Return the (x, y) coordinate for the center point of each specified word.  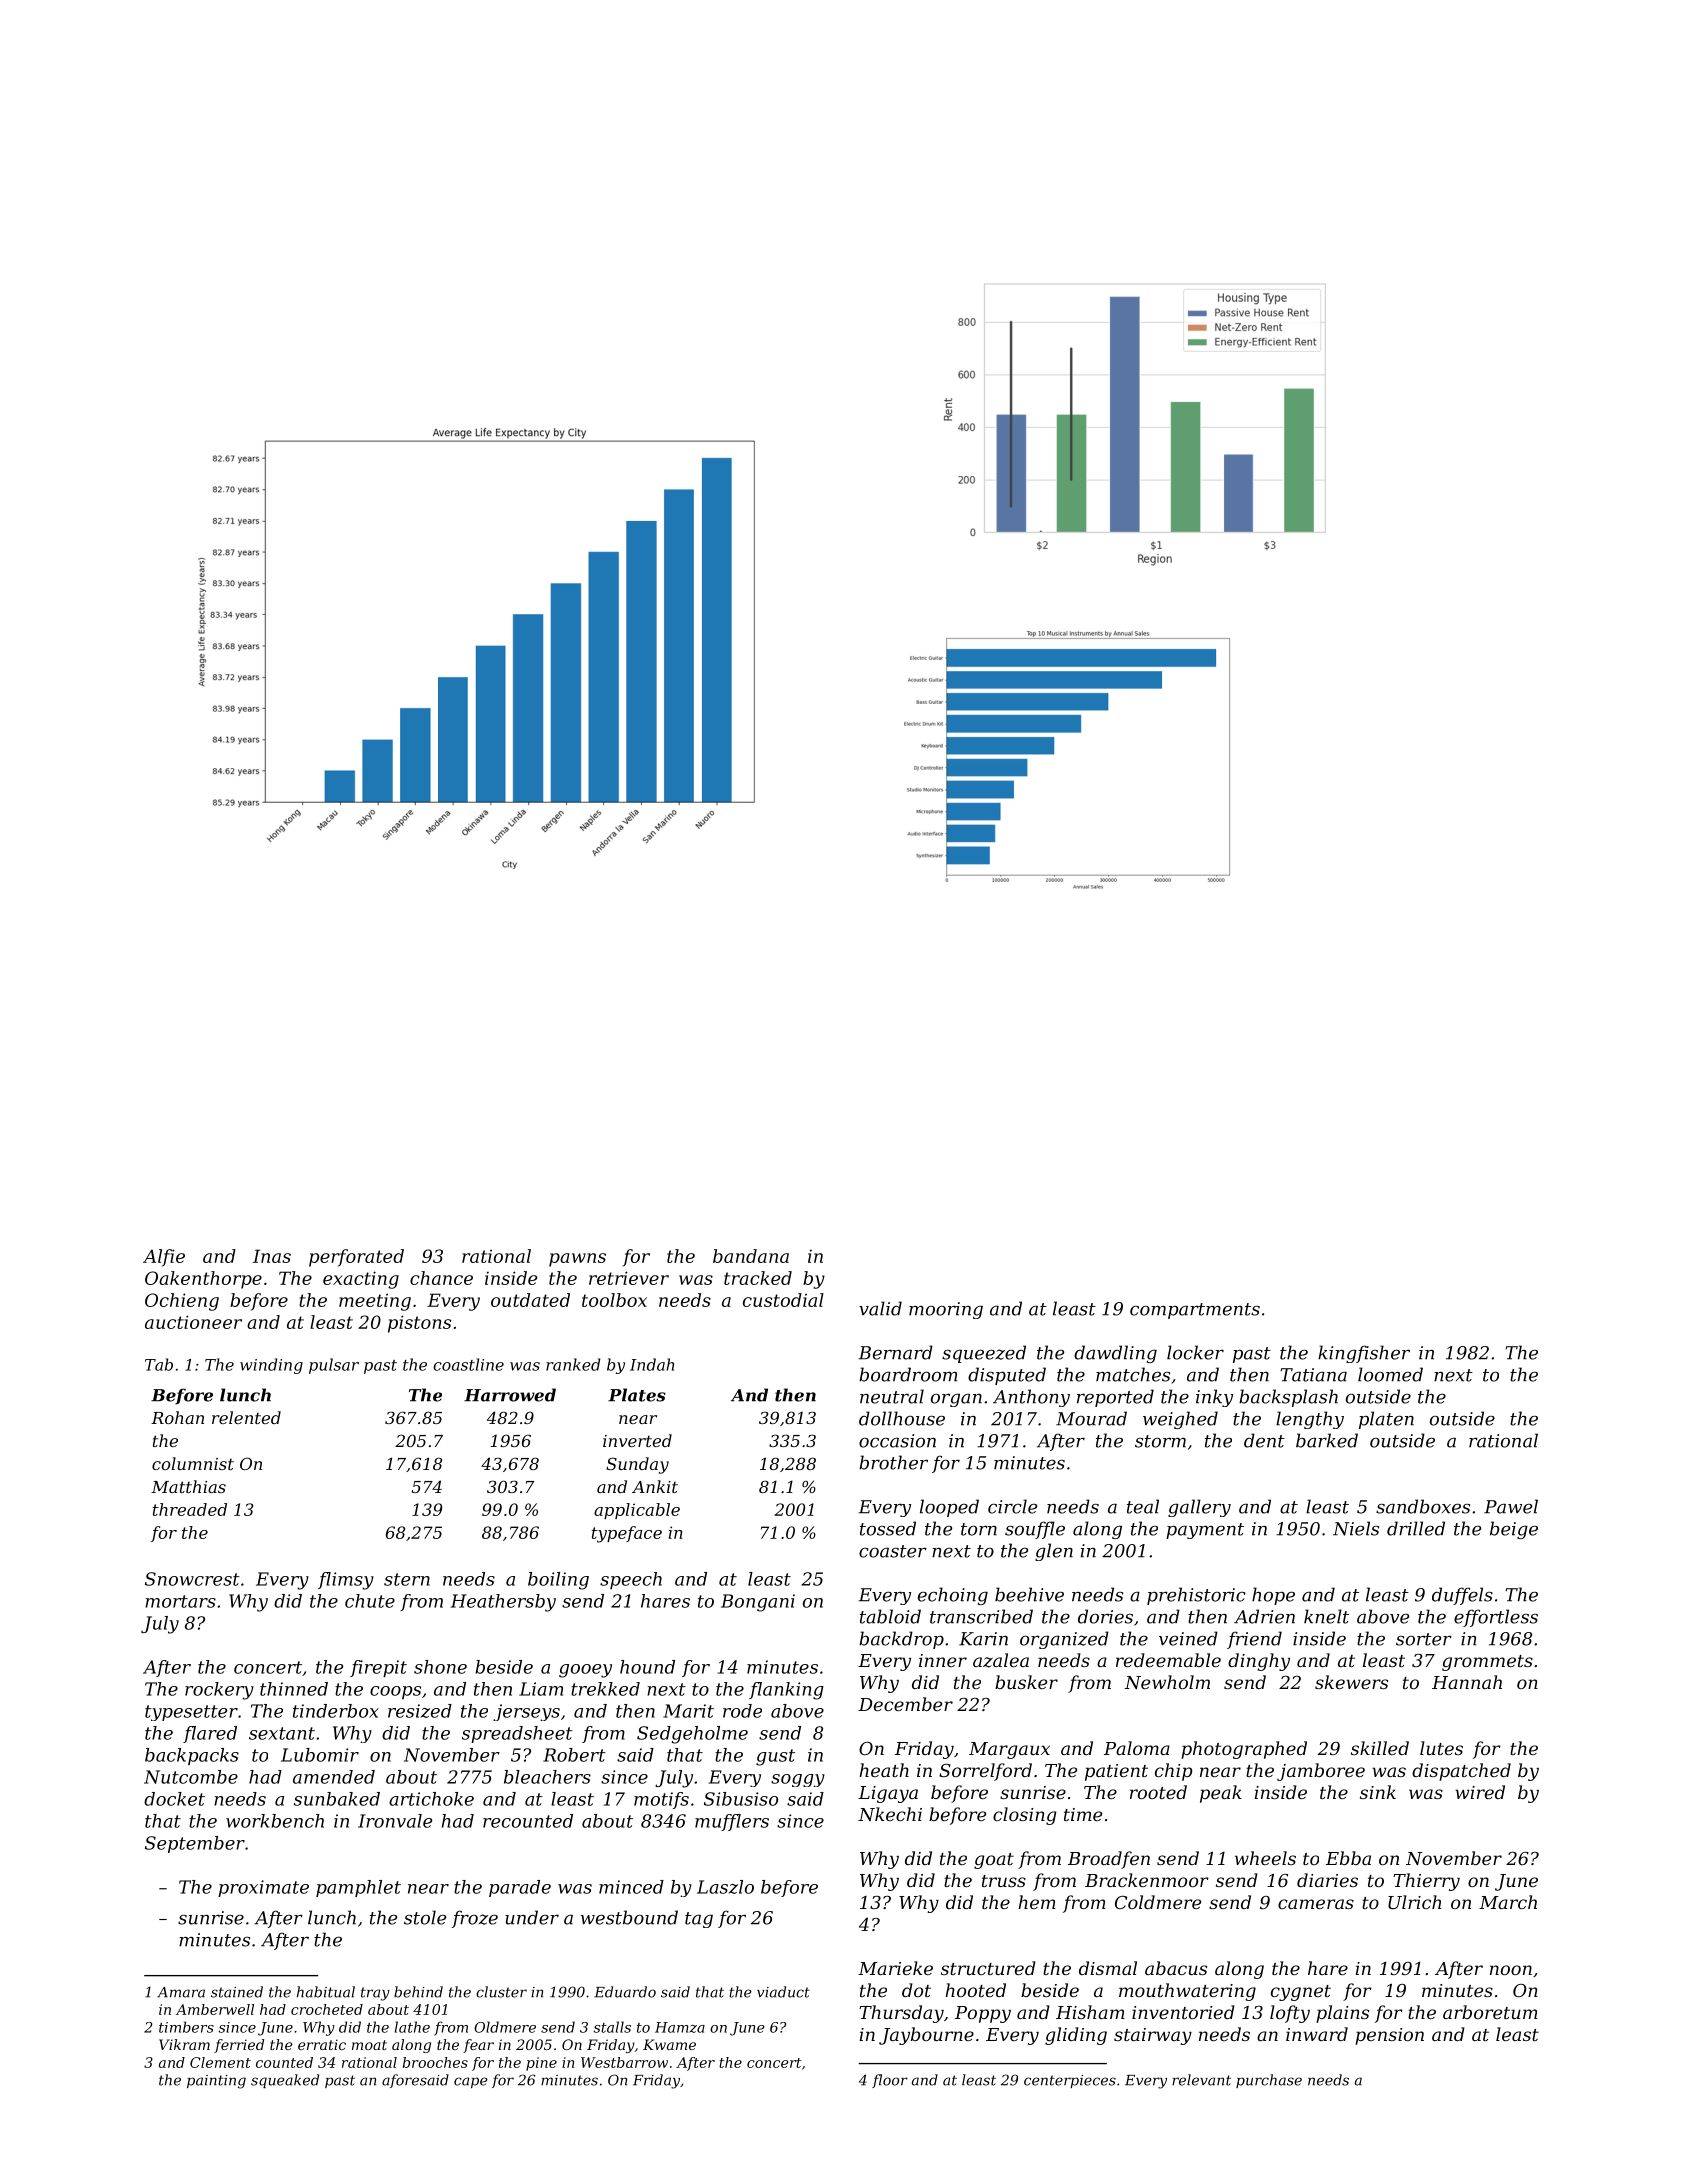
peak (1221, 1794)
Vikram (184, 2044)
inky (1214, 1398)
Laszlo (725, 1887)
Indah (652, 1364)
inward (1317, 2034)
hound (647, 1667)
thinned (294, 1689)
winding (271, 1366)
